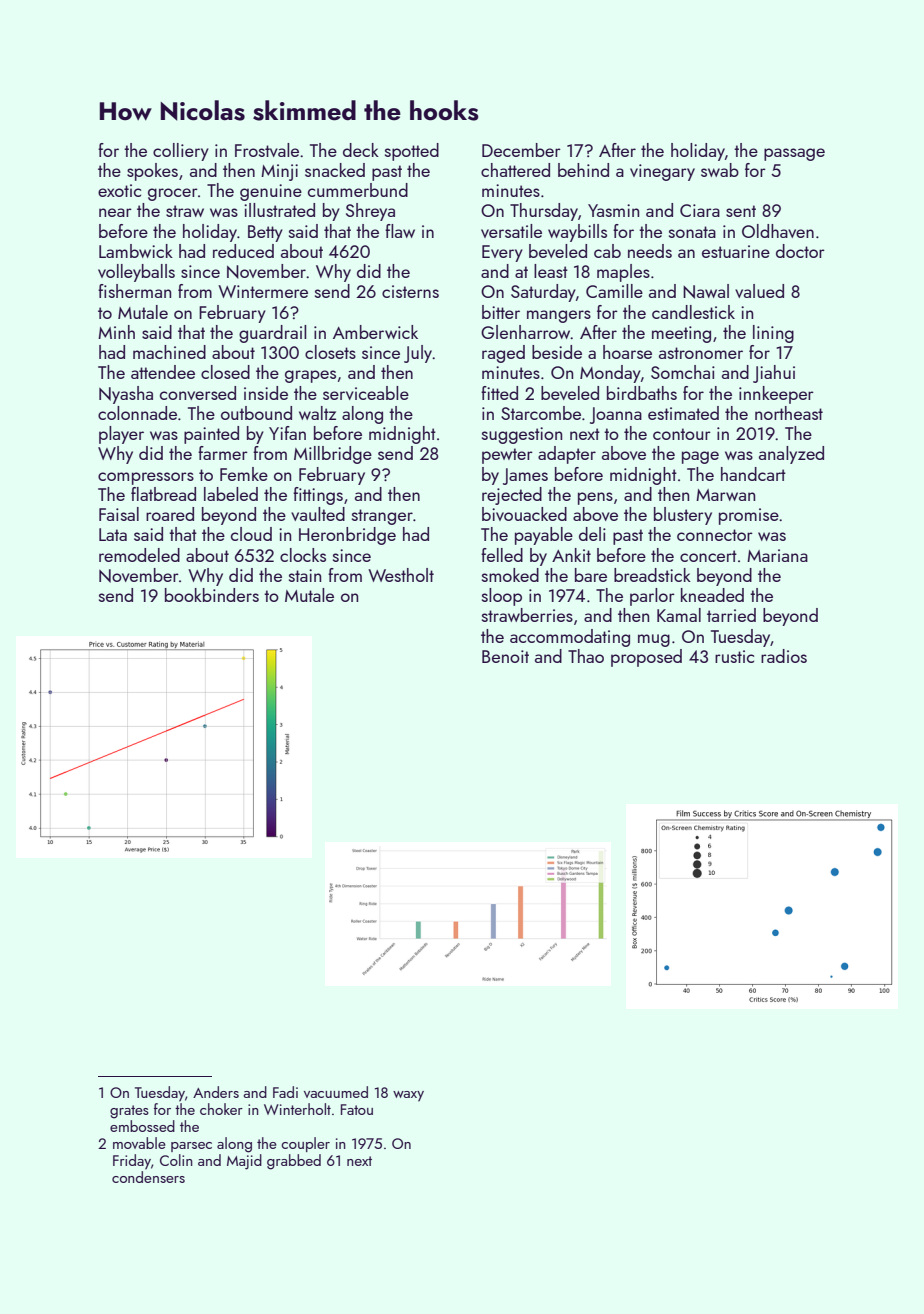  What do you see at coordinates (682, 434) in the screenshot?
I see `contour` at bounding box center [682, 434].
